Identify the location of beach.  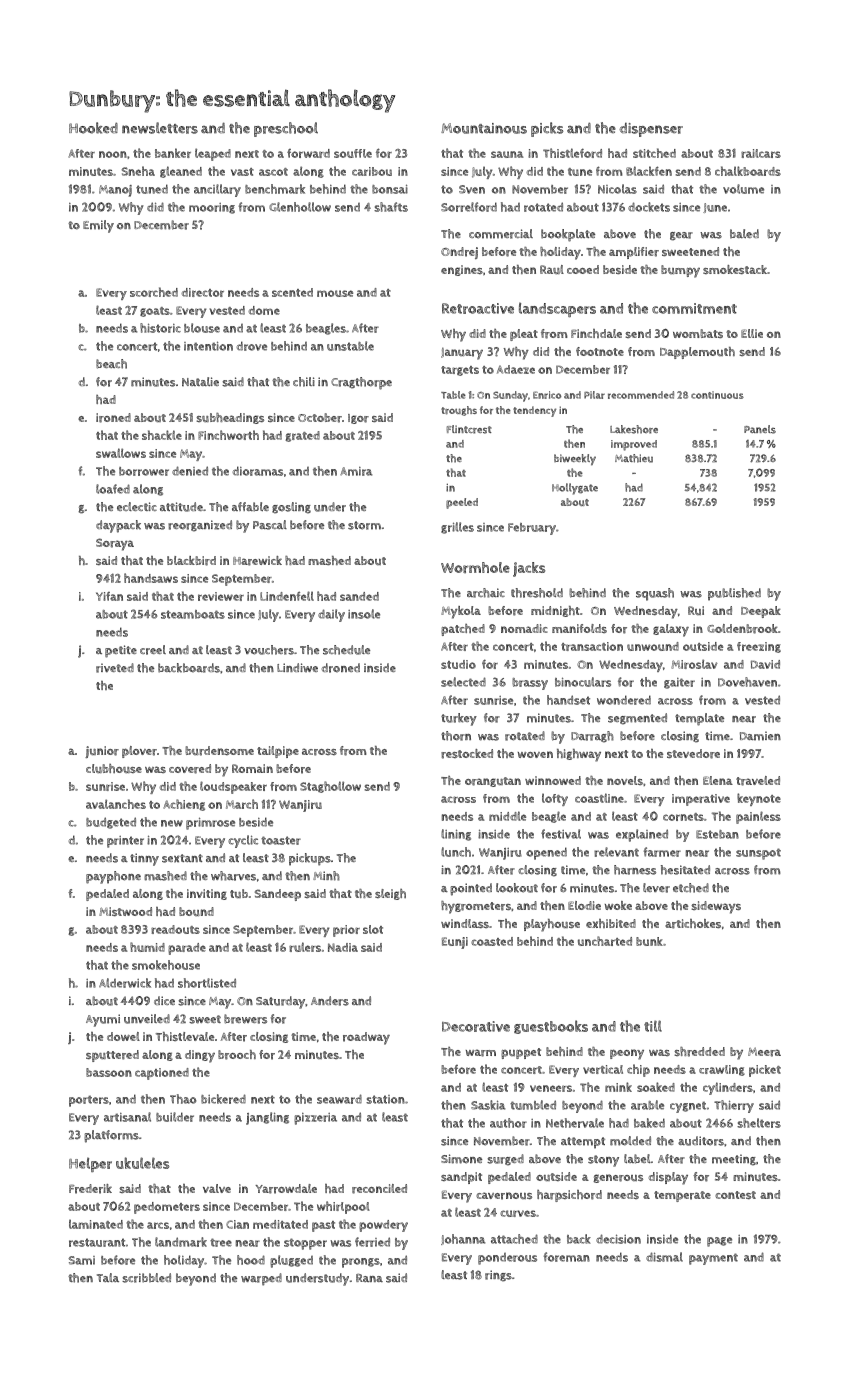
(111, 364).
